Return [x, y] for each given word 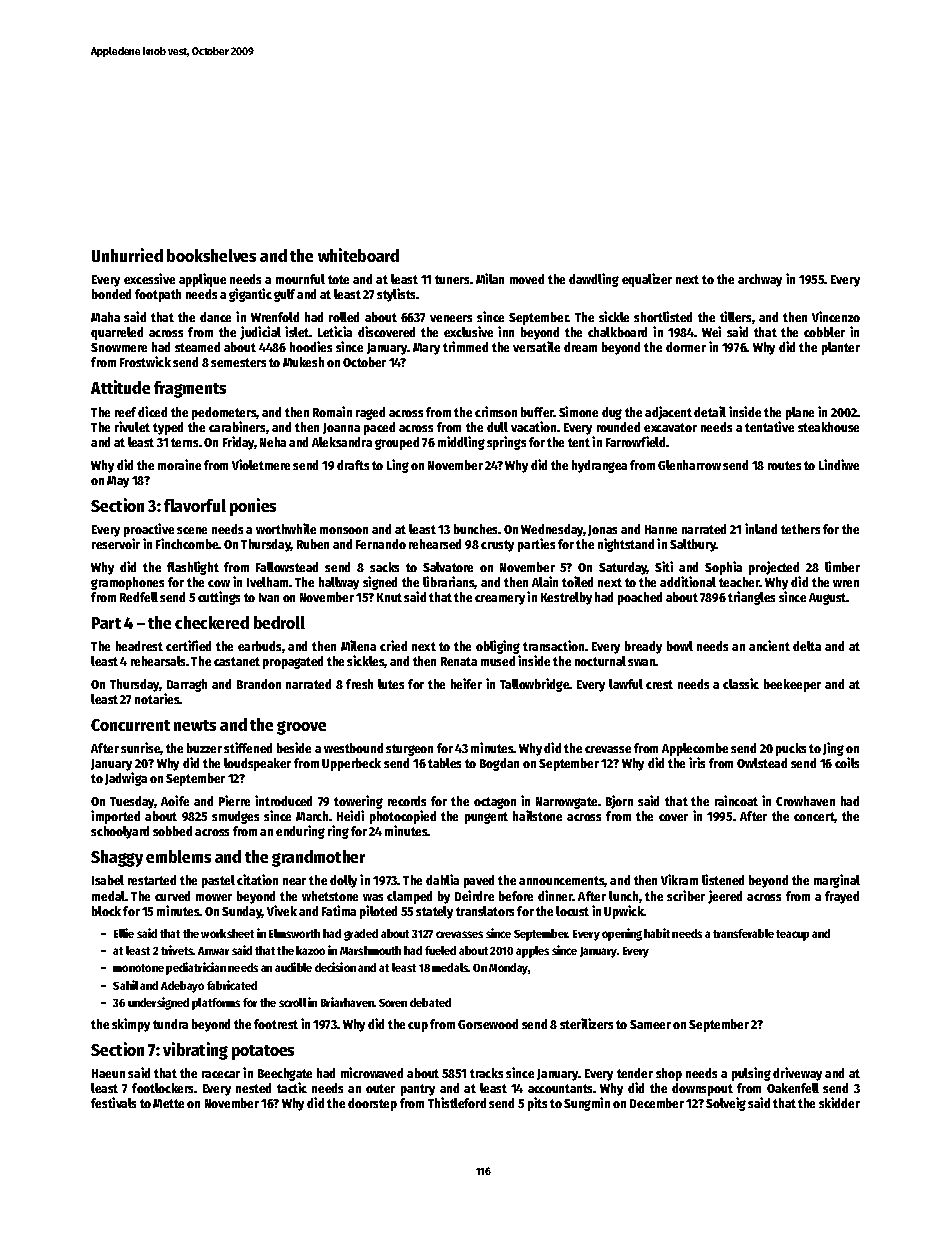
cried [393, 645]
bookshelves [211, 255]
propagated [293, 662]
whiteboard [358, 255]
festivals [113, 1102]
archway [760, 280]
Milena [358, 645]
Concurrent [130, 725]
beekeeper [792, 685]
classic [741, 683]
